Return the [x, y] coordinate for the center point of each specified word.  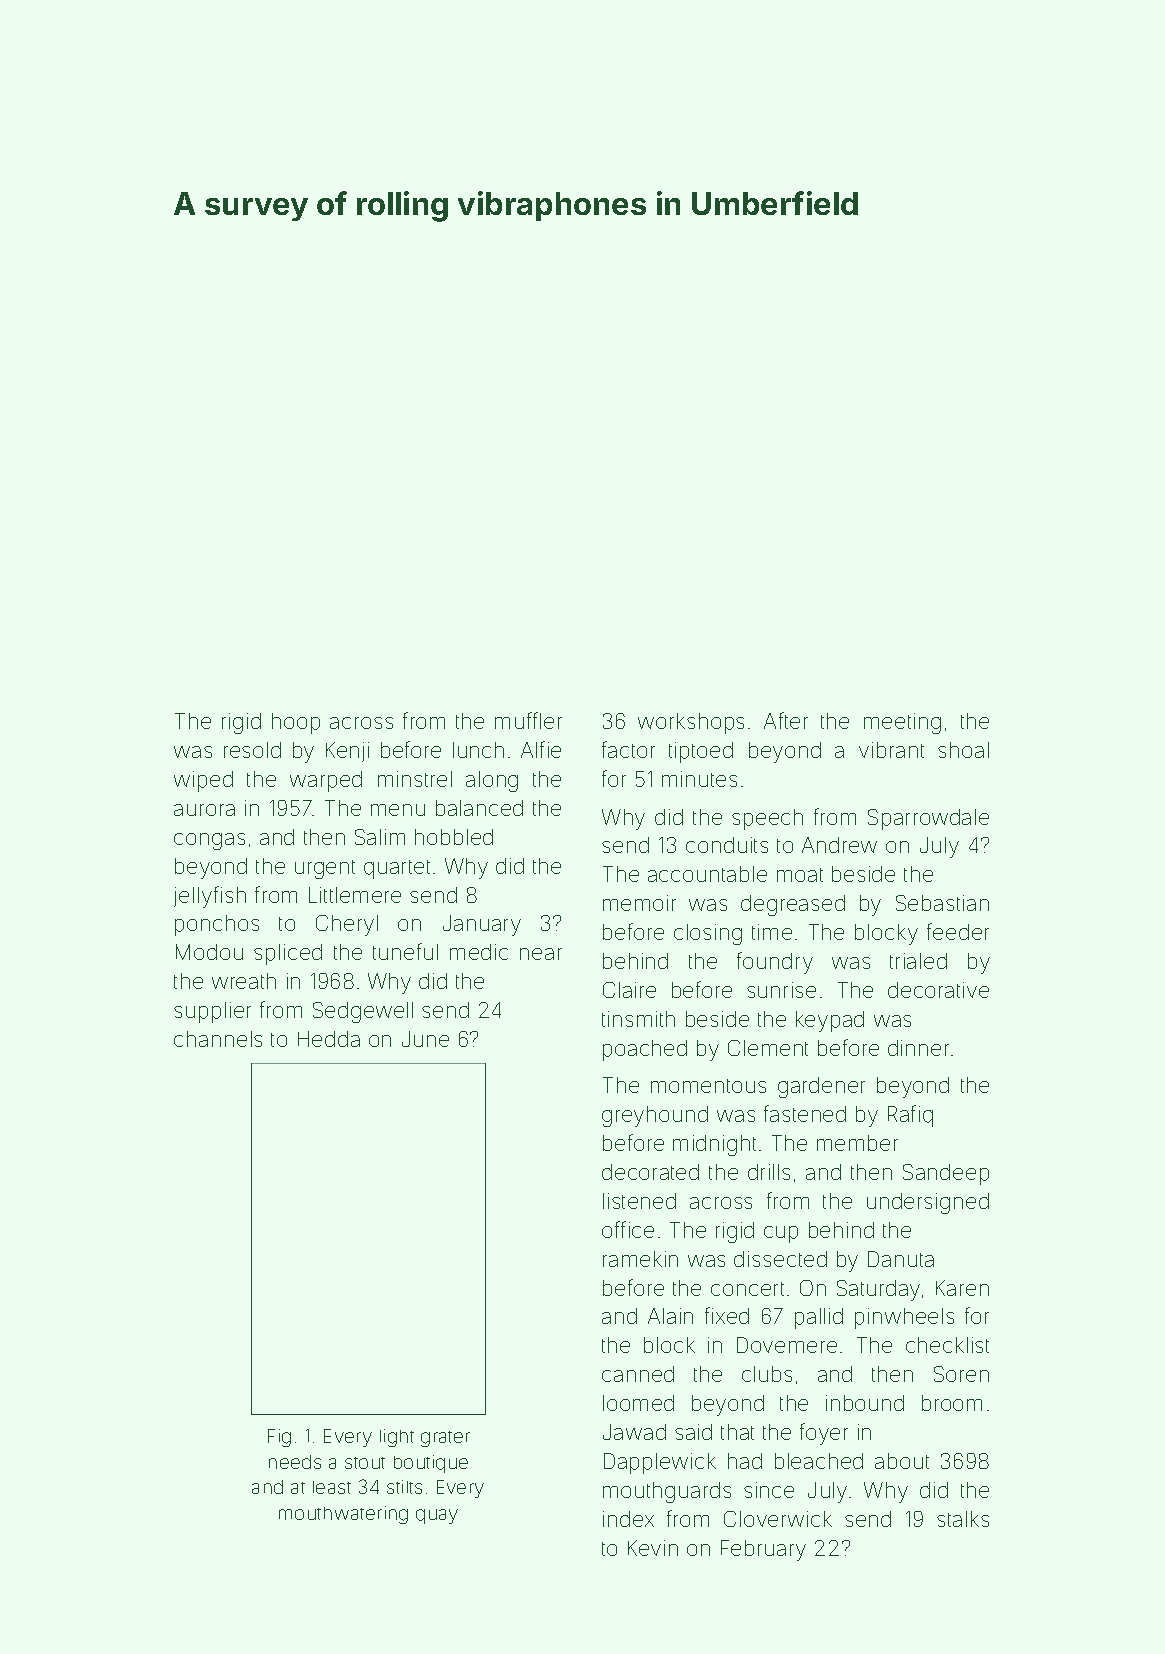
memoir [639, 903]
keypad [830, 1021]
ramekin [640, 1259]
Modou [209, 952]
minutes [699, 779]
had [745, 1461]
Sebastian [942, 903]
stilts [404, 1487]
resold [252, 750]
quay [437, 1516]
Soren [961, 1374]
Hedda [329, 1039]
